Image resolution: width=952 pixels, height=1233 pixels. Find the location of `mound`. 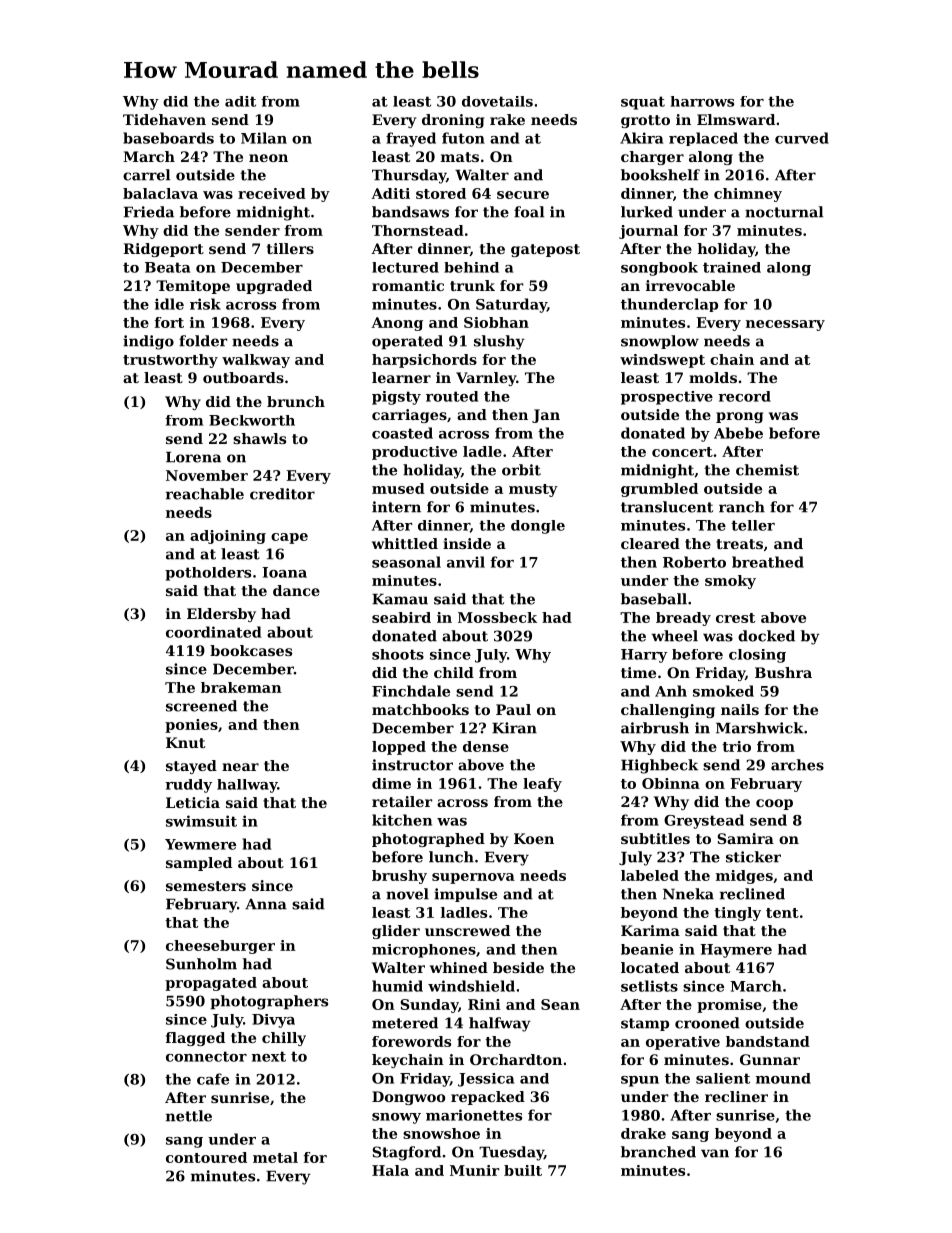

mound is located at coordinates (783, 1078).
